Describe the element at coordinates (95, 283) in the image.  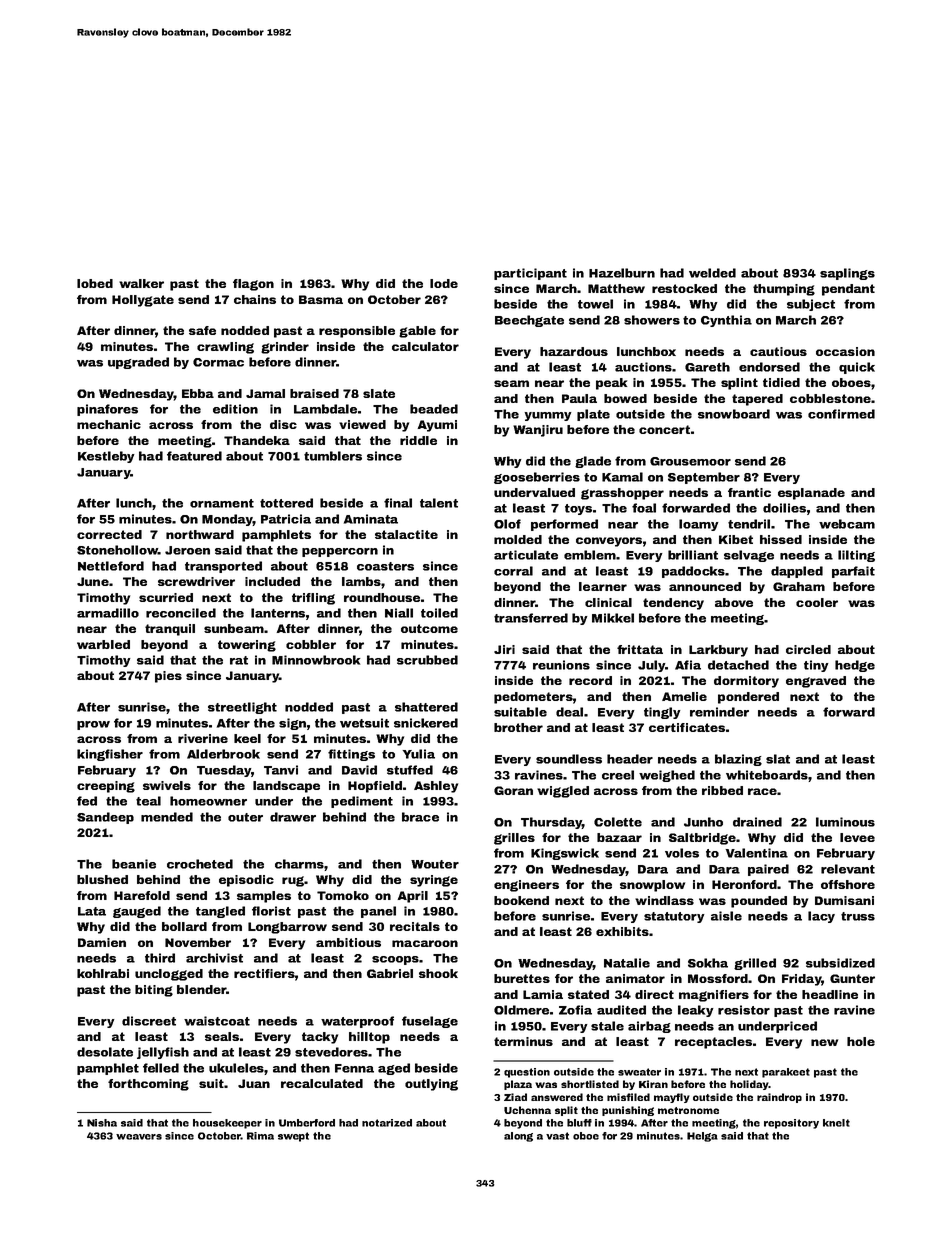
I see `lobed` at that location.
